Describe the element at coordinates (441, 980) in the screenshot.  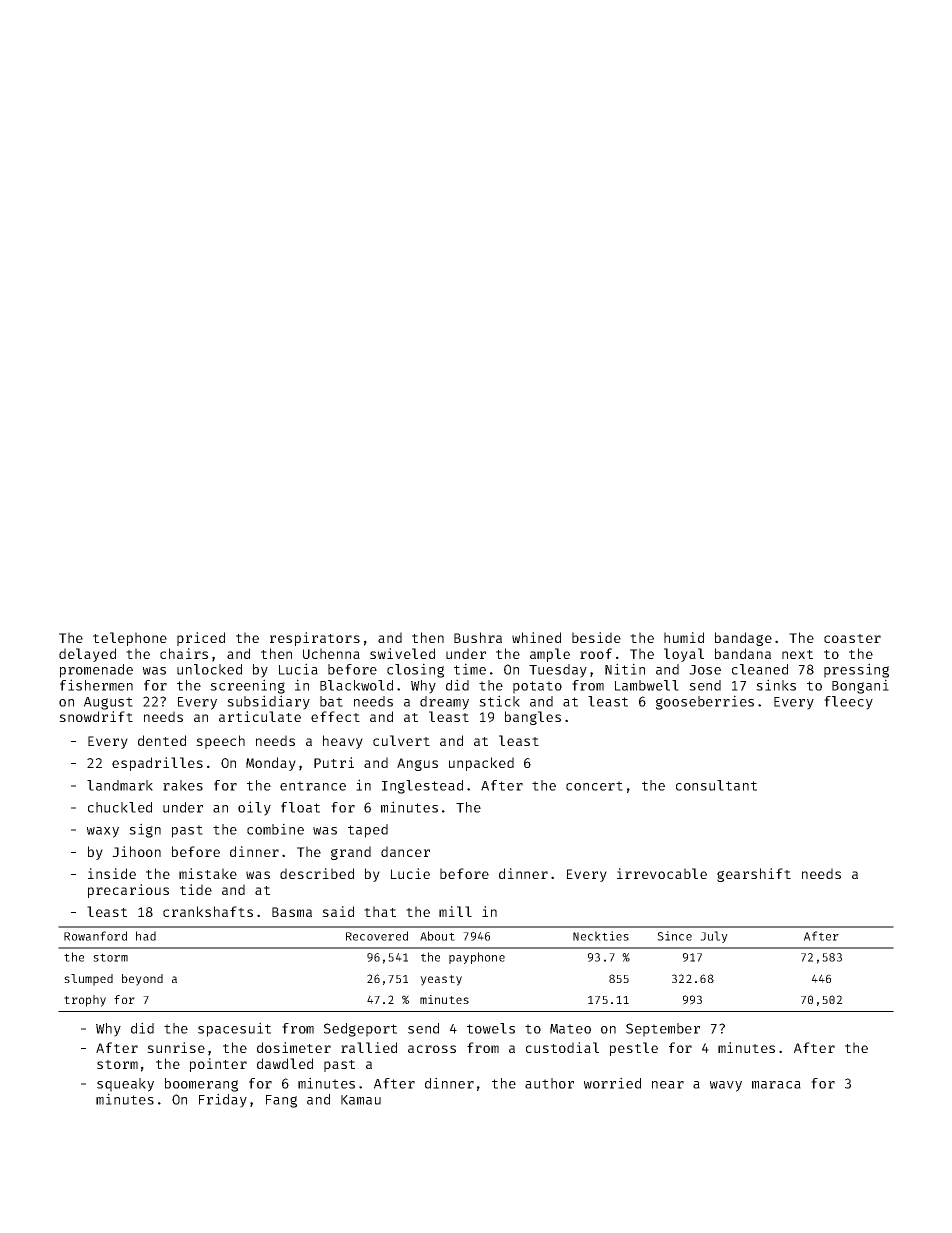
I see `yeasty` at that location.
